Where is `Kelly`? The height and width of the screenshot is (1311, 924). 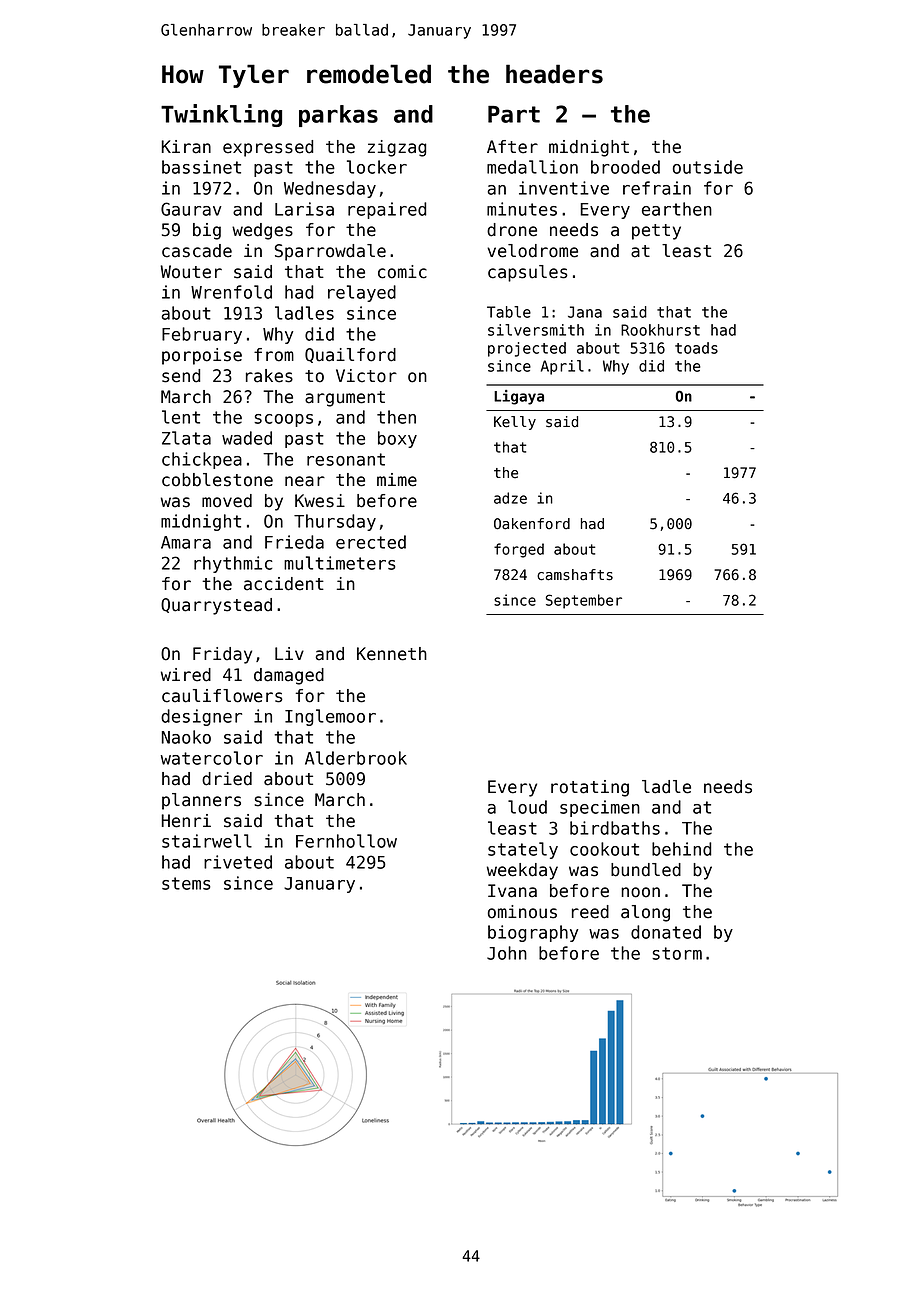
Kelly is located at coordinates (515, 423).
